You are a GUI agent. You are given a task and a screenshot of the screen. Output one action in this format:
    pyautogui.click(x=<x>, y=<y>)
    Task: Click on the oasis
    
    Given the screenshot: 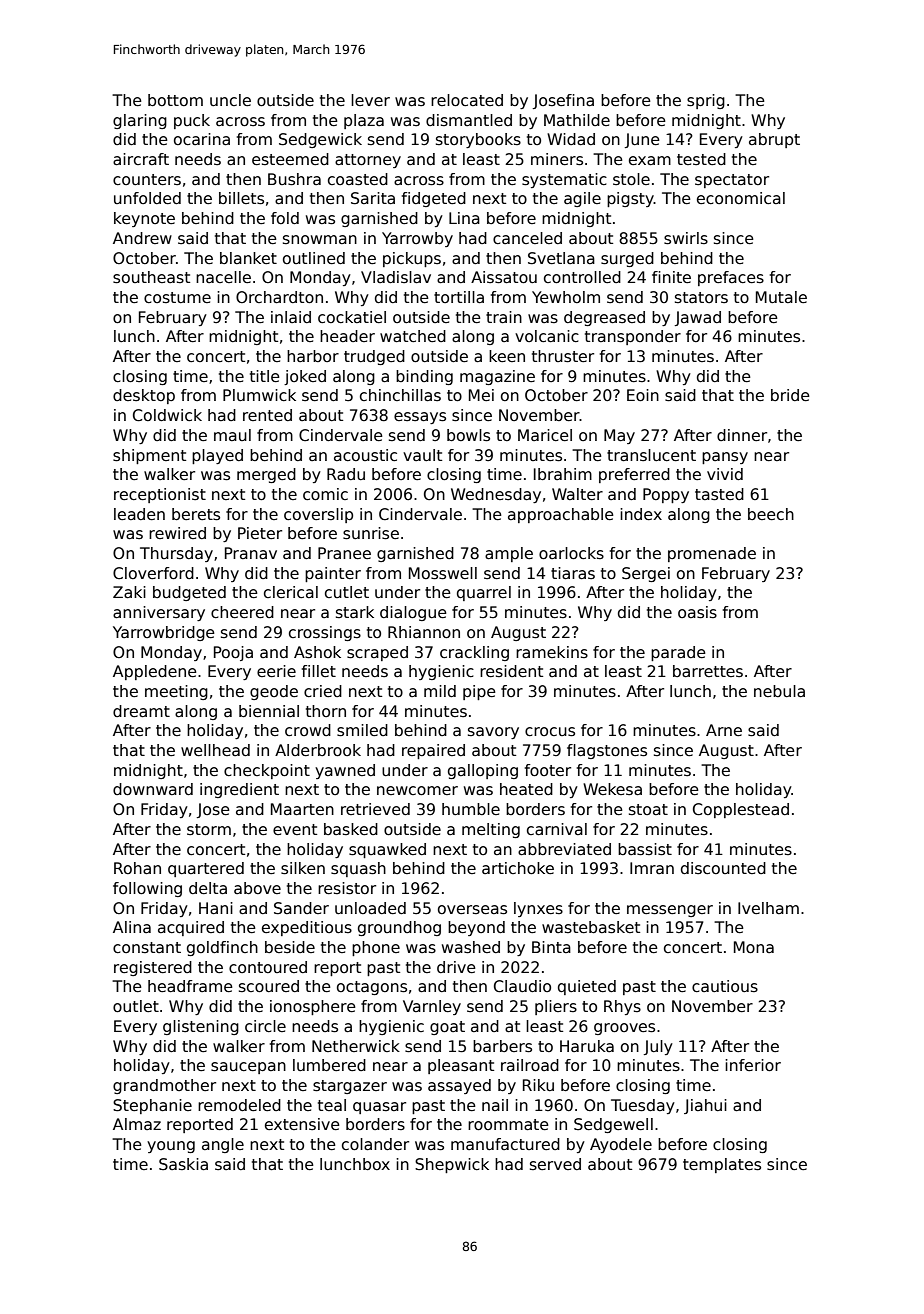 What is the action you would take?
    pyautogui.click(x=697, y=612)
